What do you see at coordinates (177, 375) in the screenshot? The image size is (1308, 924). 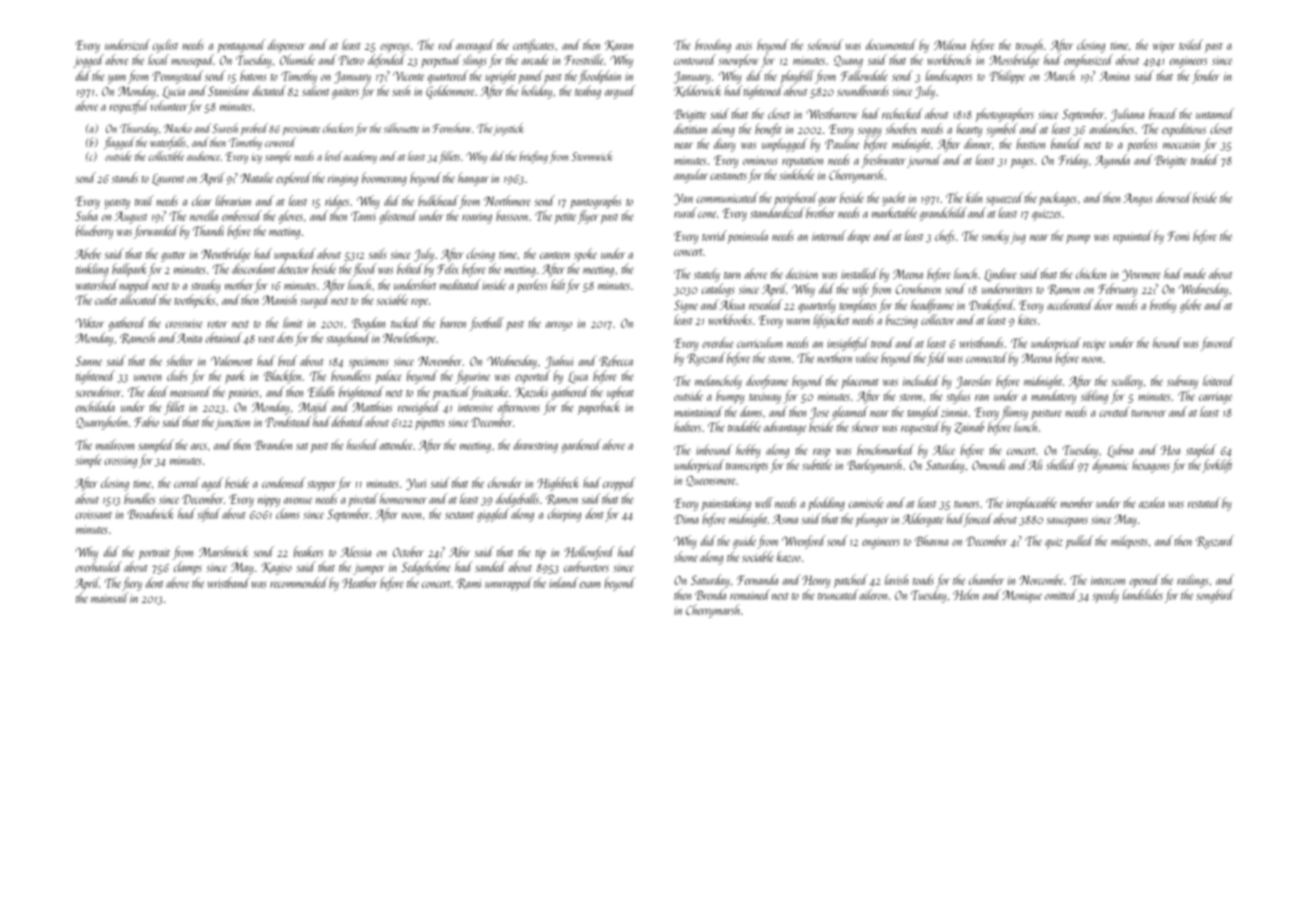 I see `clubs` at bounding box center [177, 375].
